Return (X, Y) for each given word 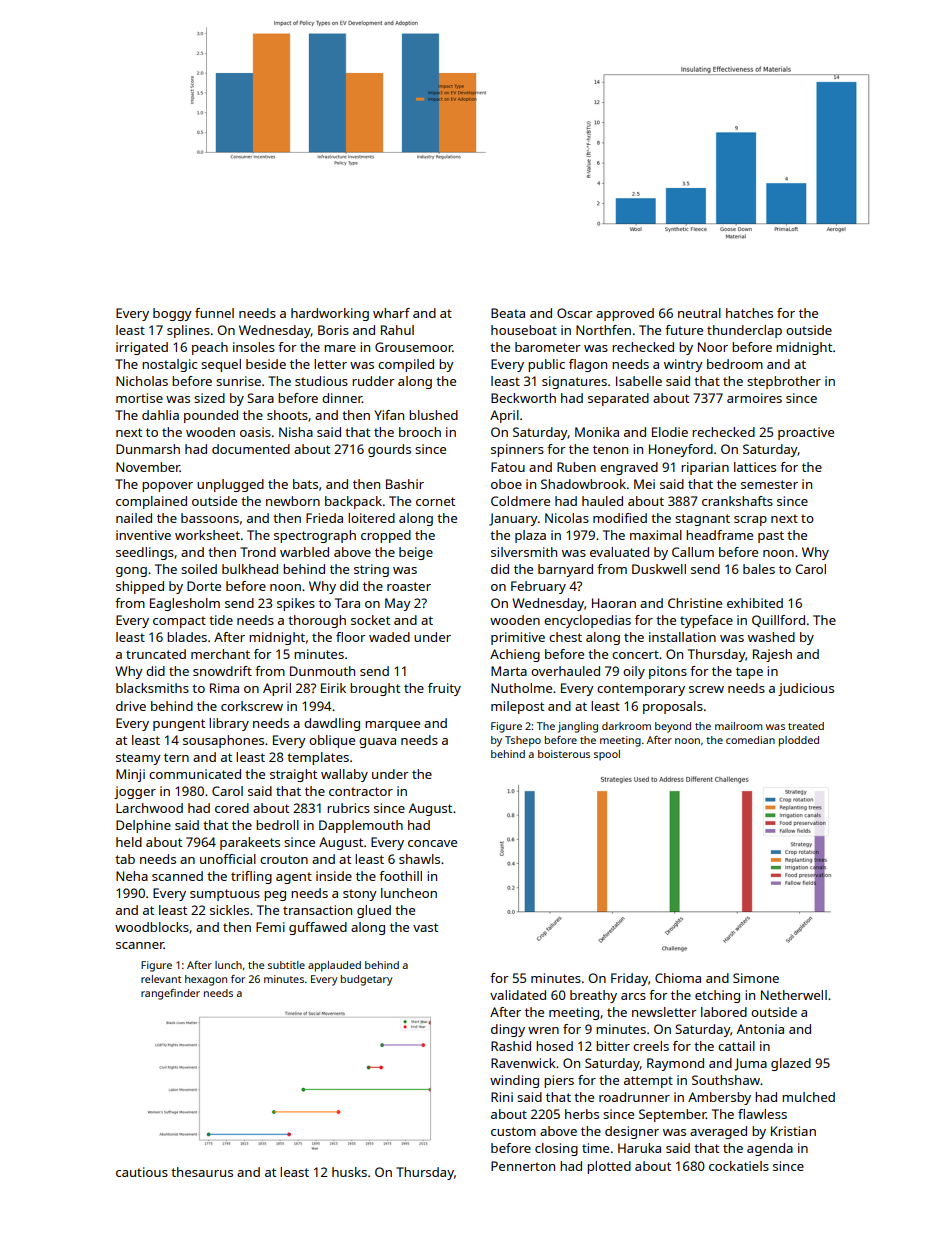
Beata (508, 313)
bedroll (277, 825)
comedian (750, 740)
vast (425, 927)
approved (625, 314)
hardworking (330, 314)
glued (374, 911)
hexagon (206, 980)
